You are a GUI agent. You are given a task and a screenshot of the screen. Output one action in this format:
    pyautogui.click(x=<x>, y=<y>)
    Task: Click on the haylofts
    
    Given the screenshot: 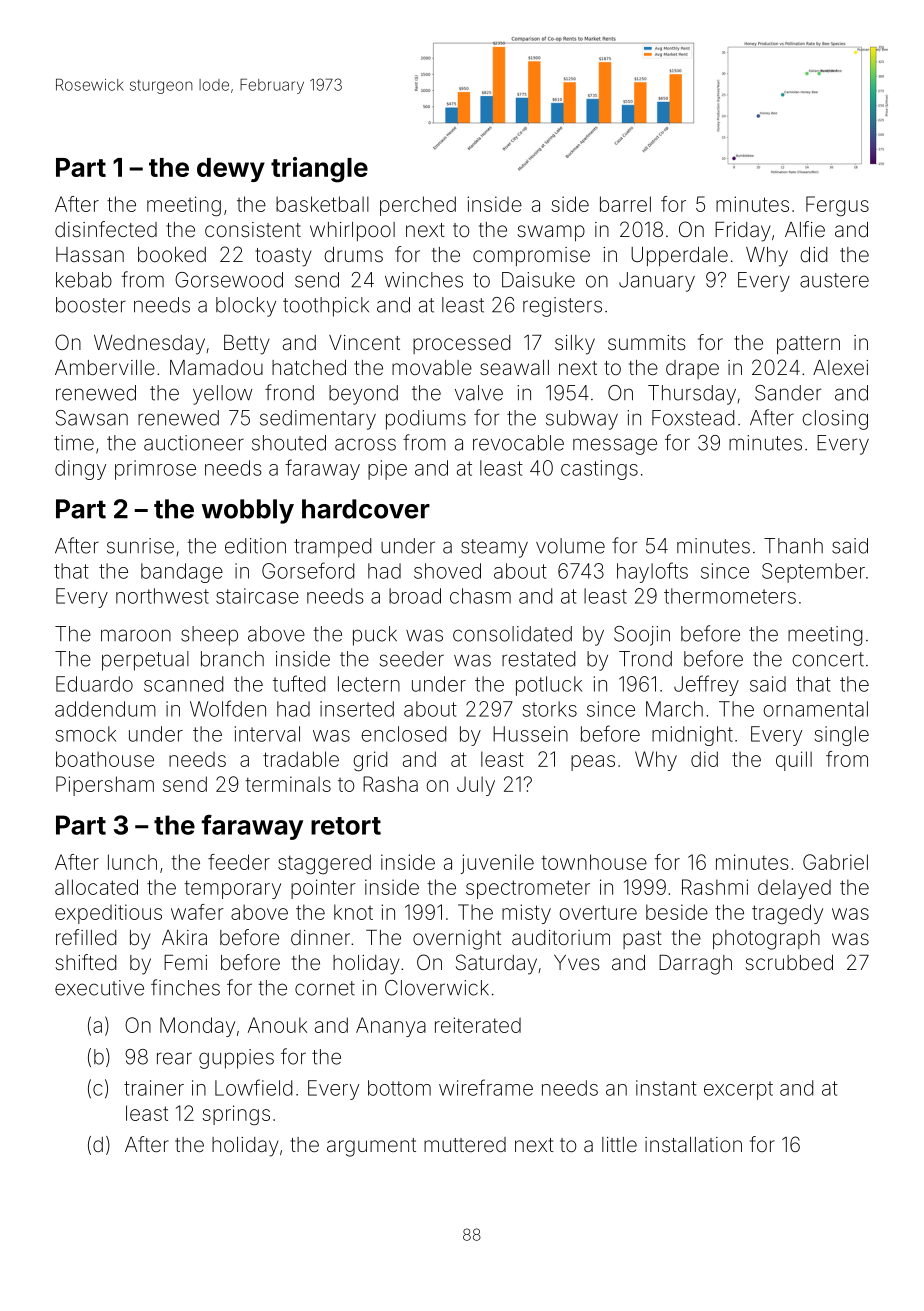 What is the action you would take?
    pyautogui.click(x=652, y=572)
